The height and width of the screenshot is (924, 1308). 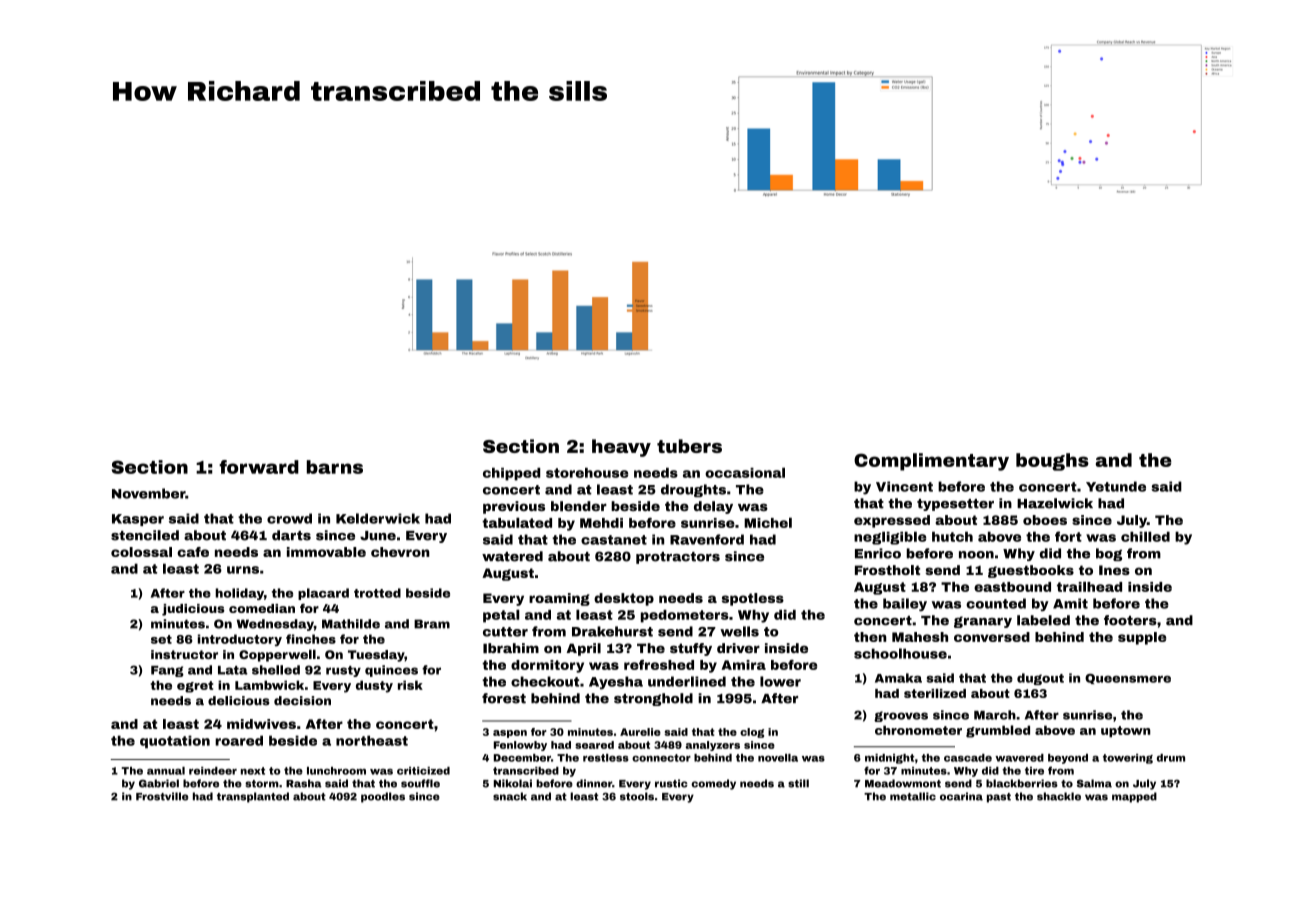 I want to click on souffle, so click(x=420, y=783).
